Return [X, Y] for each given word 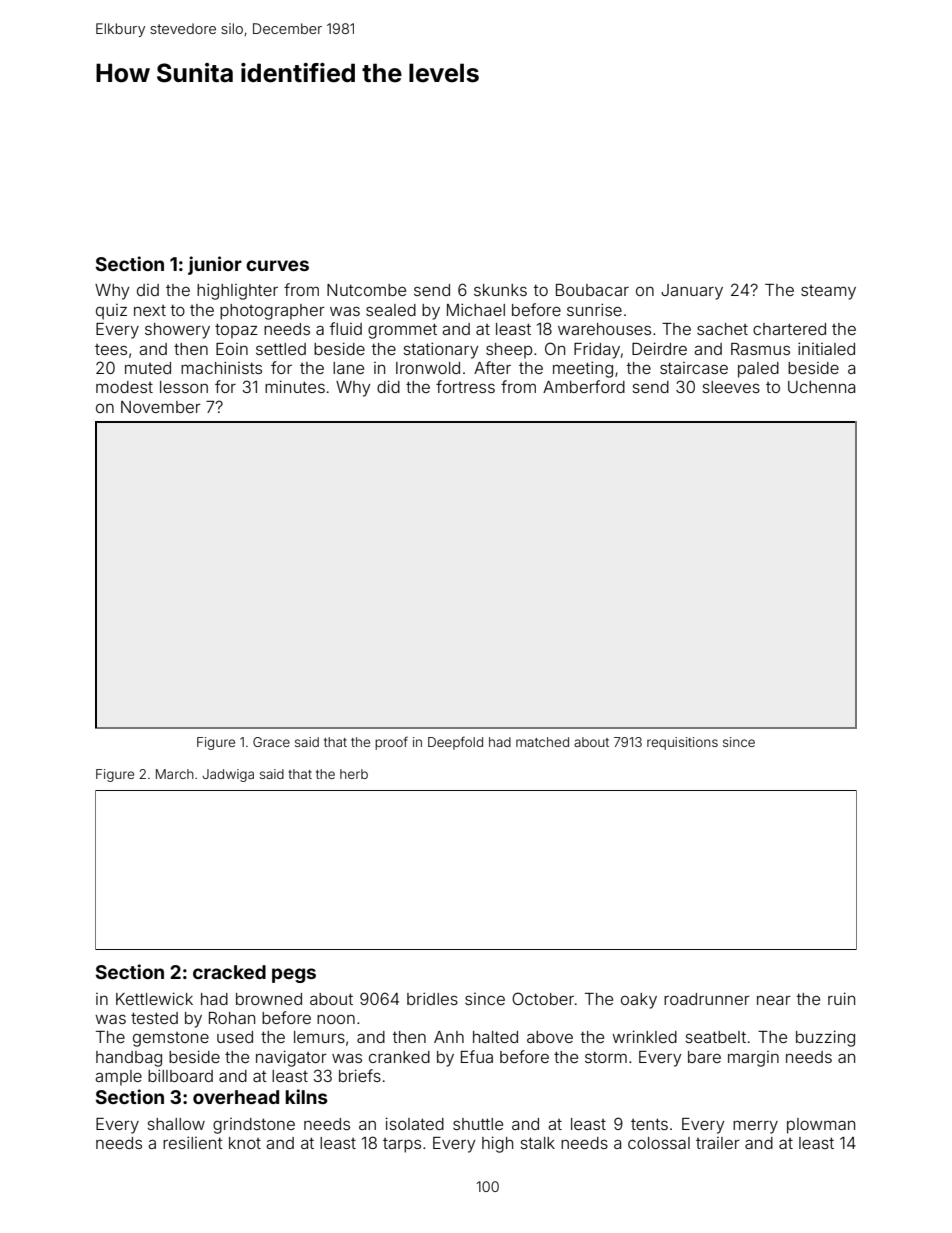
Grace [271, 742]
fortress [465, 386]
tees [111, 349]
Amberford [584, 386]
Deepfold [455, 743]
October [543, 998]
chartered [789, 329]
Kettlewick [154, 998]
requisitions [682, 743]
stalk [538, 1143]
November [161, 407]
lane [348, 368]
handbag [129, 1059]
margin [753, 1059]
